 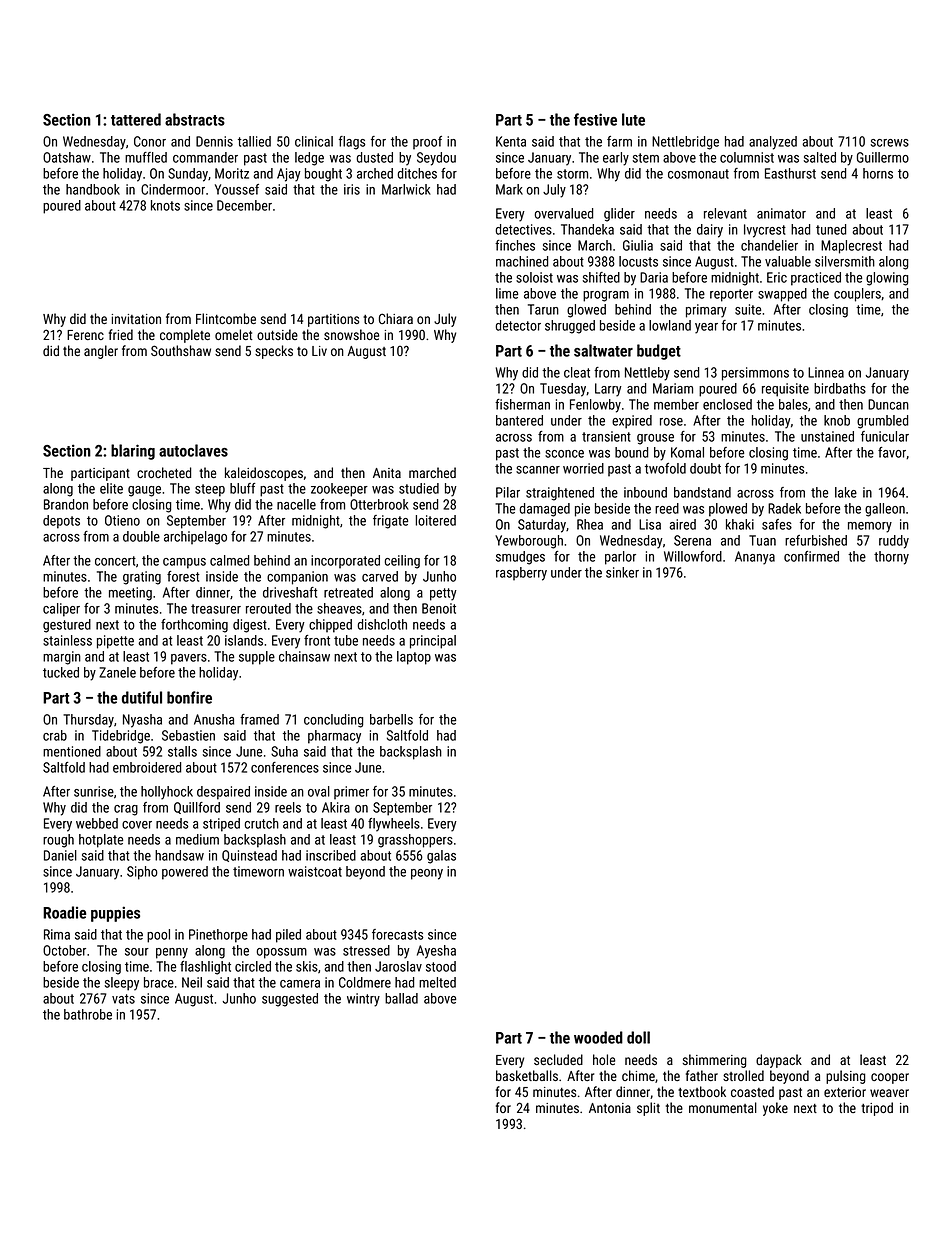 What do you see at coordinates (667, 508) in the screenshot?
I see `reed` at bounding box center [667, 508].
